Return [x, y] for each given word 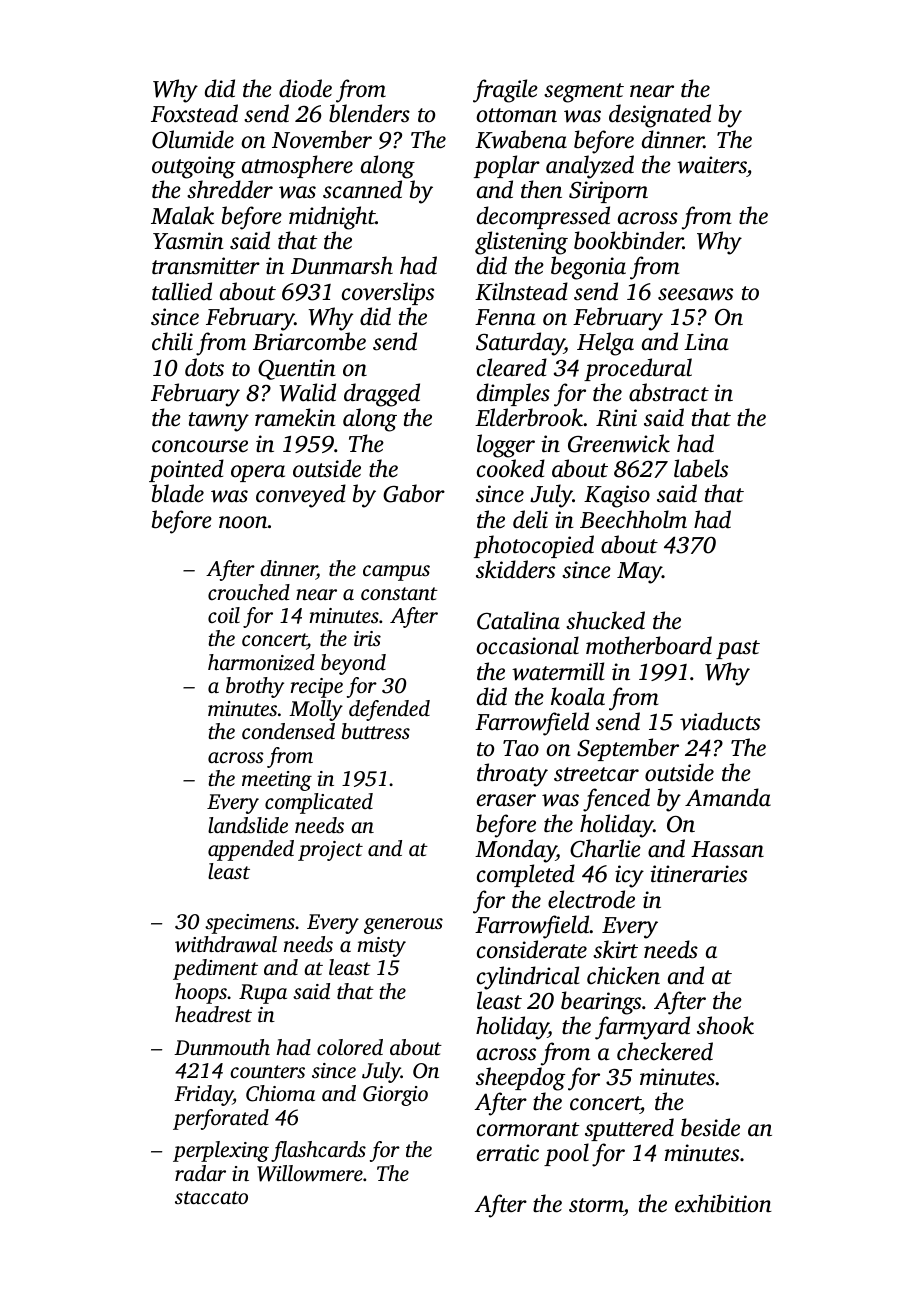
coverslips [388, 293]
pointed [186, 470]
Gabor [414, 493]
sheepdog [520, 1079]
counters [267, 1071]
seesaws [695, 294]
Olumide [193, 139]
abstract [669, 392]
